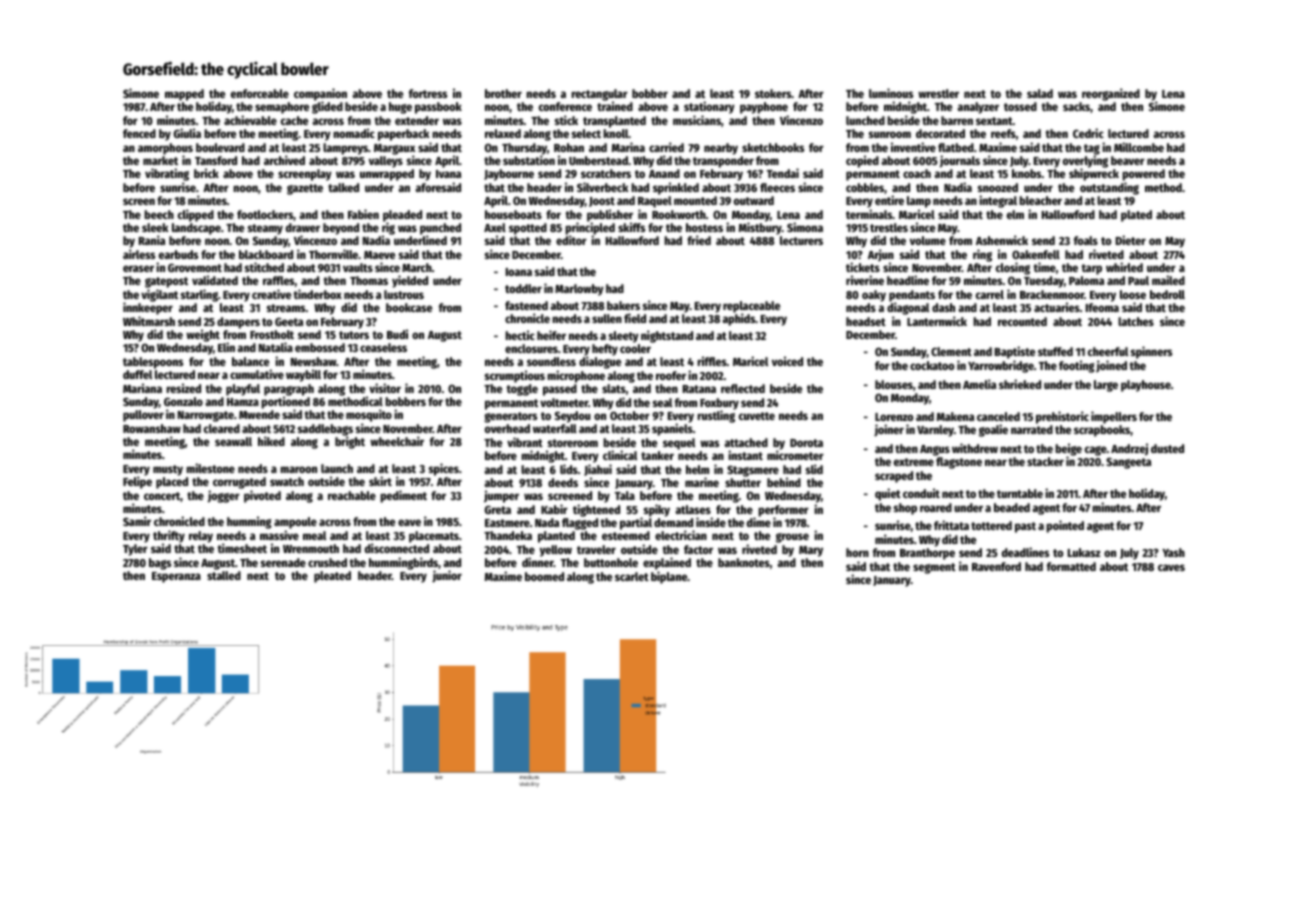 The width and height of the document is (1308, 924). What do you see at coordinates (503, 133) in the document?
I see `relaxed` at bounding box center [503, 133].
